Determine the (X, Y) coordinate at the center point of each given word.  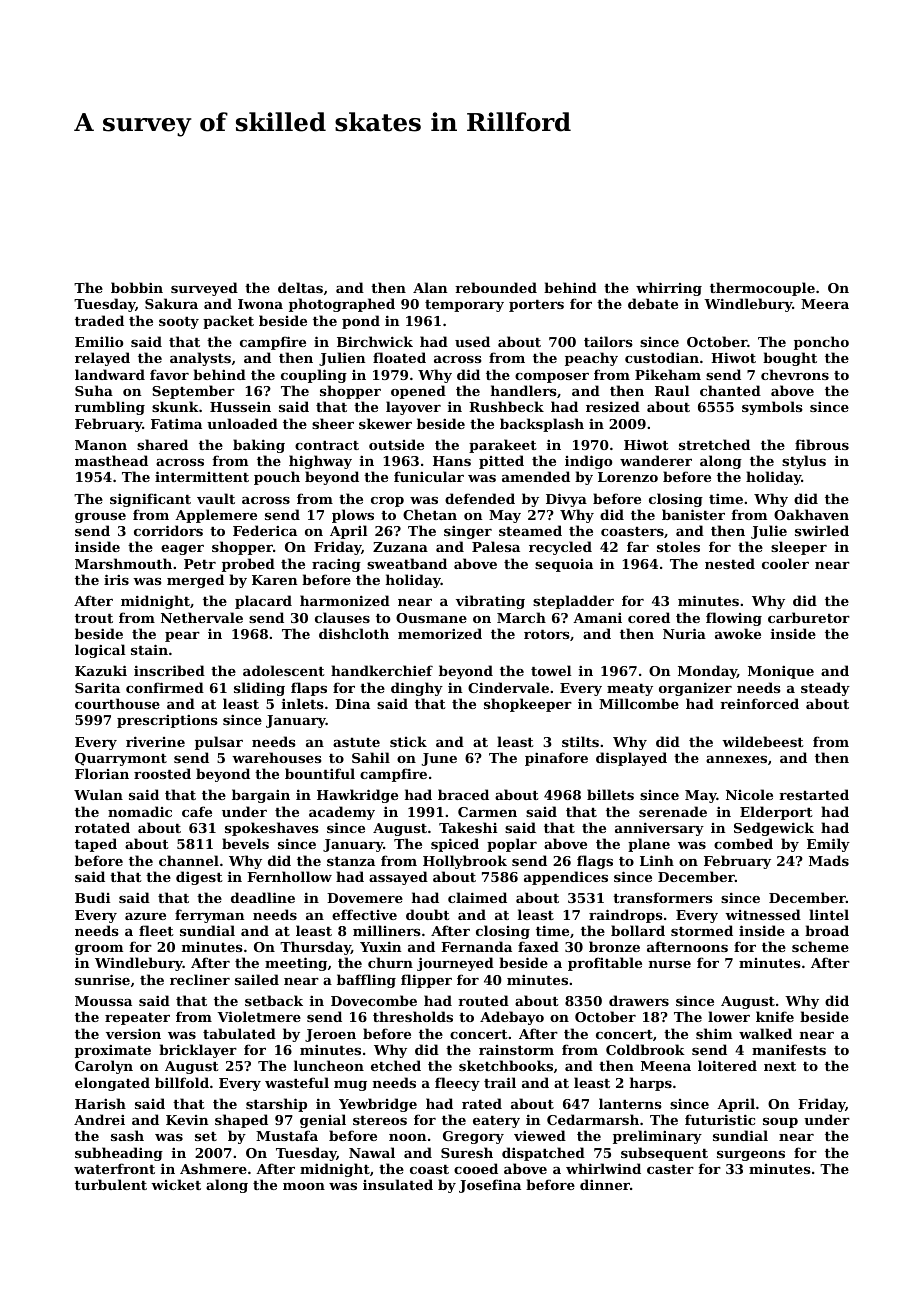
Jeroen (330, 1035)
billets (610, 794)
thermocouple (762, 289)
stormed (702, 930)
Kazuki (101, 670)
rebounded (496, 287)
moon (304, 1186)
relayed (102, 359)
